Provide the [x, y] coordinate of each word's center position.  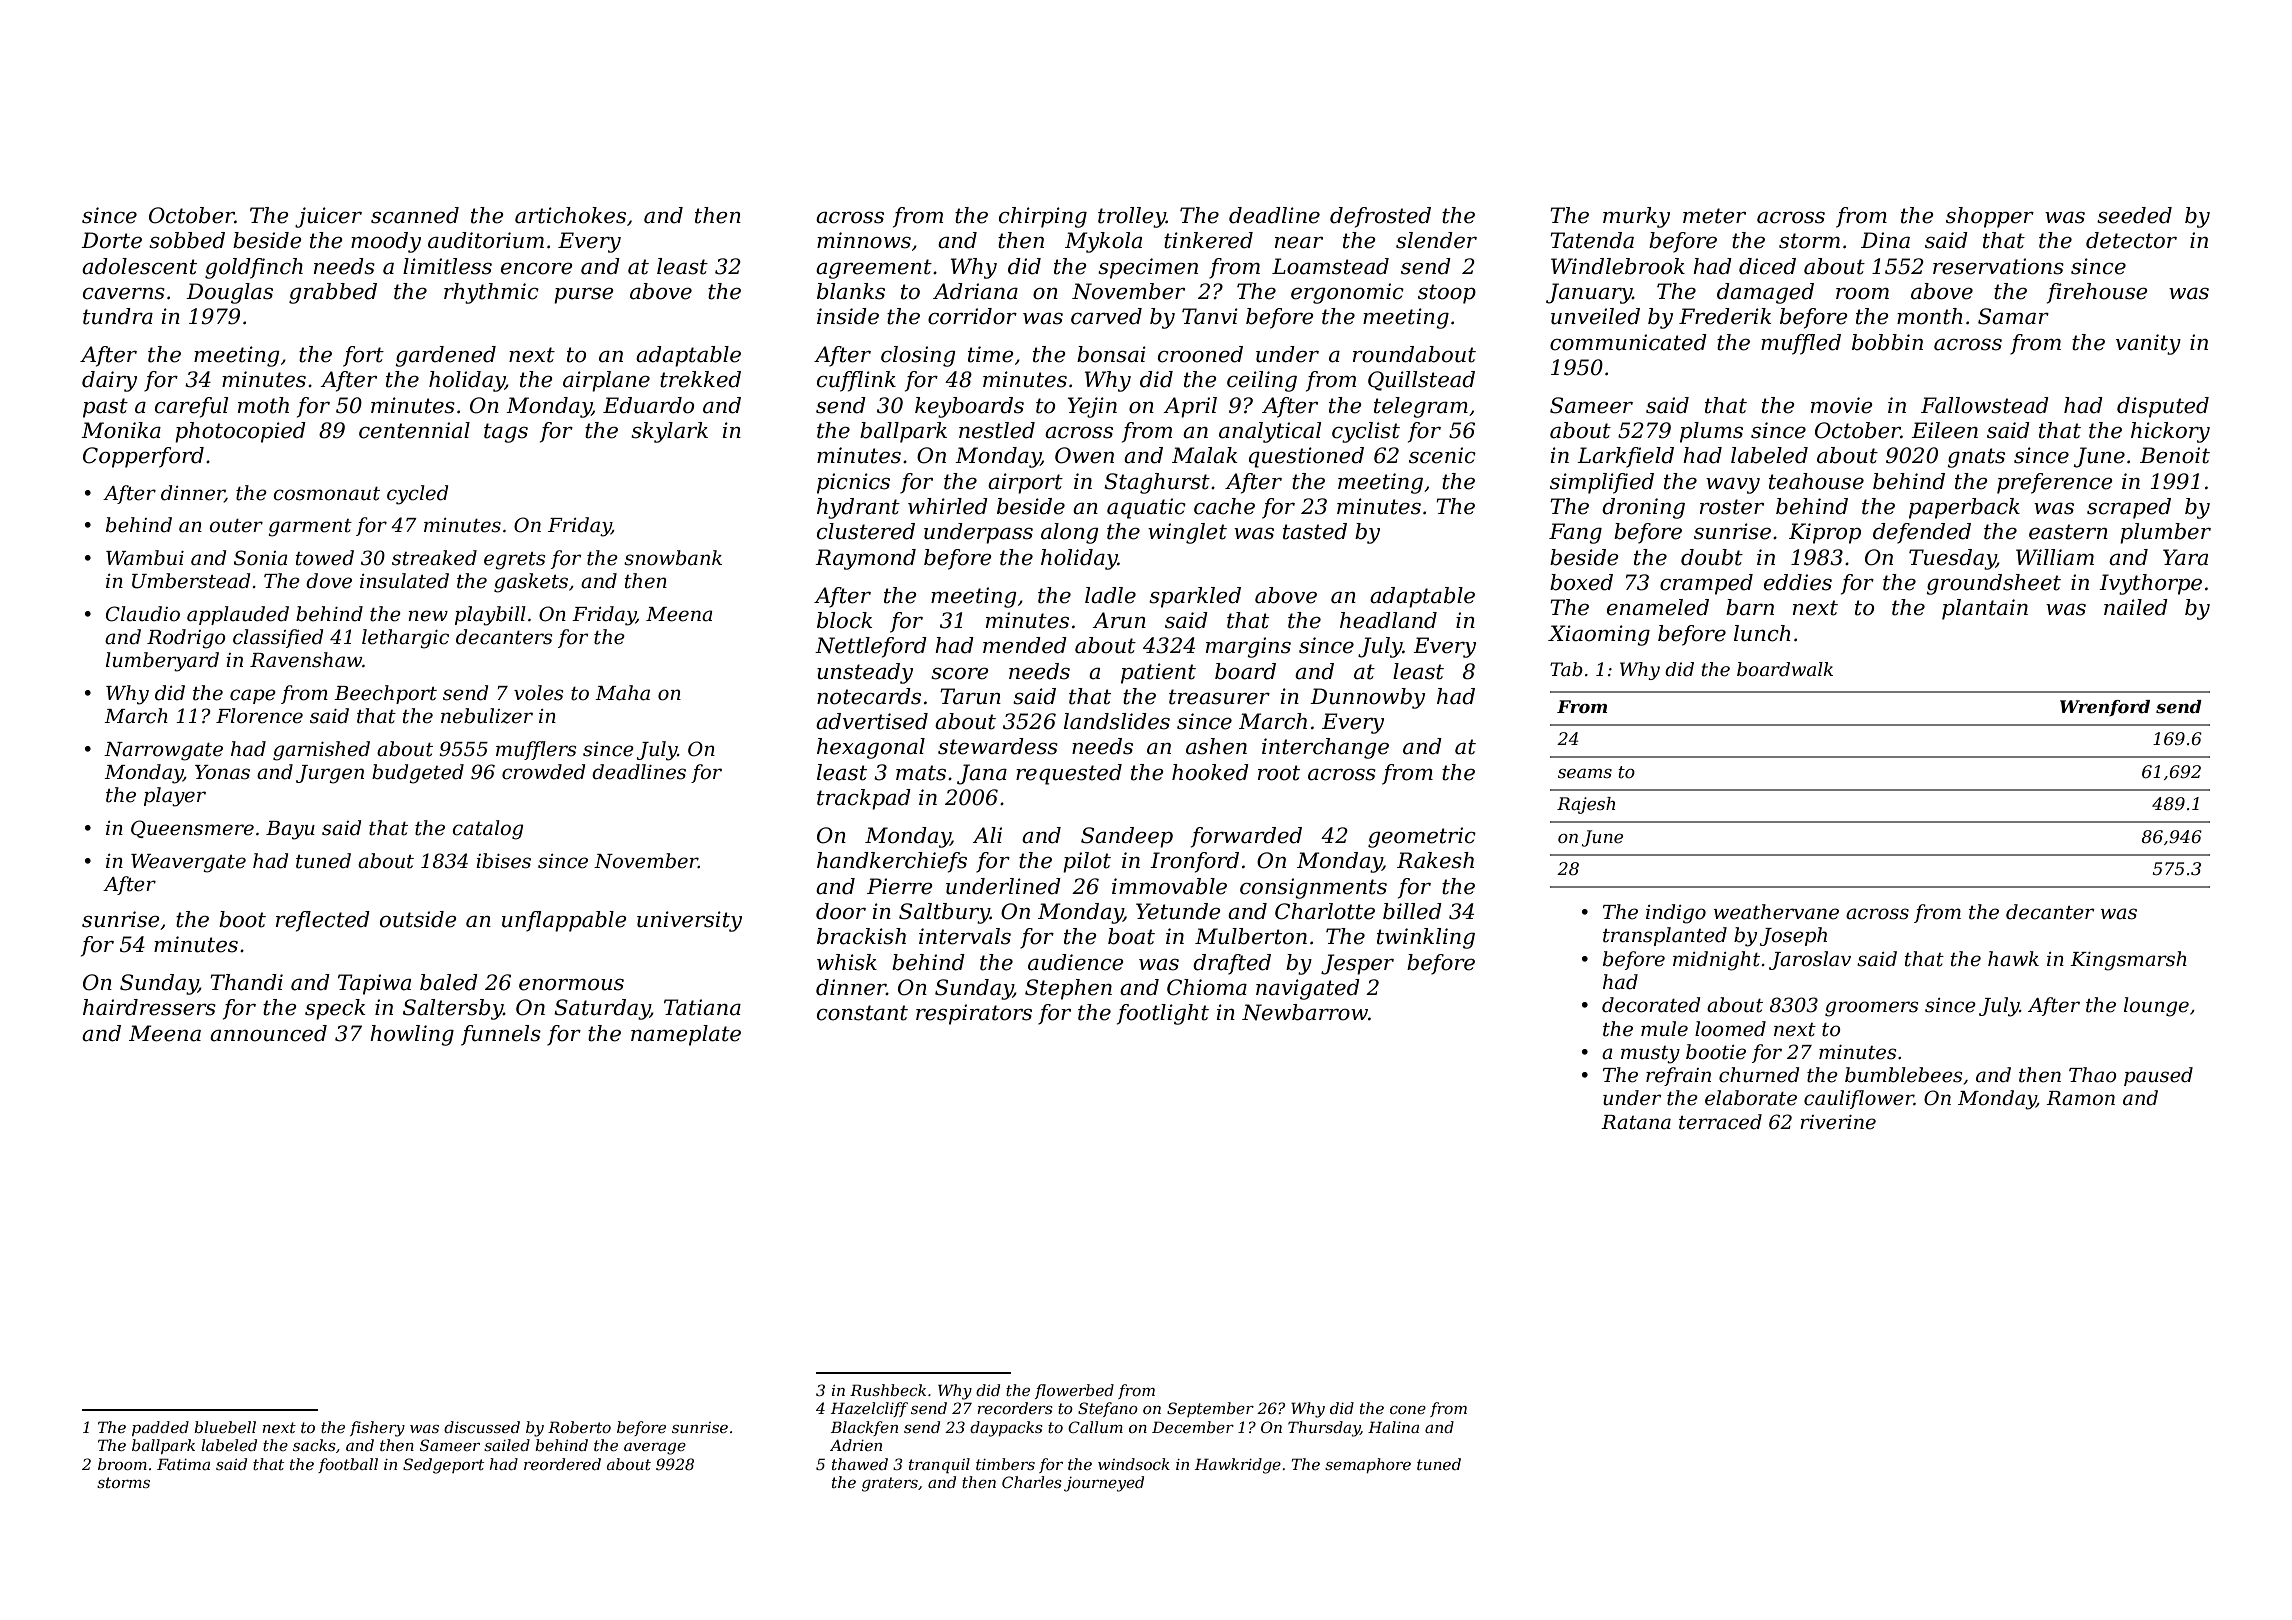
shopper [1990, 217]
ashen [1216, 746]
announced [268, 1033]
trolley [1132, 217]
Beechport [385, 694]
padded [160, 1428]
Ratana [1636, 1122]
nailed [2136, 607]
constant [862, 1013]
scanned [415, 215]
